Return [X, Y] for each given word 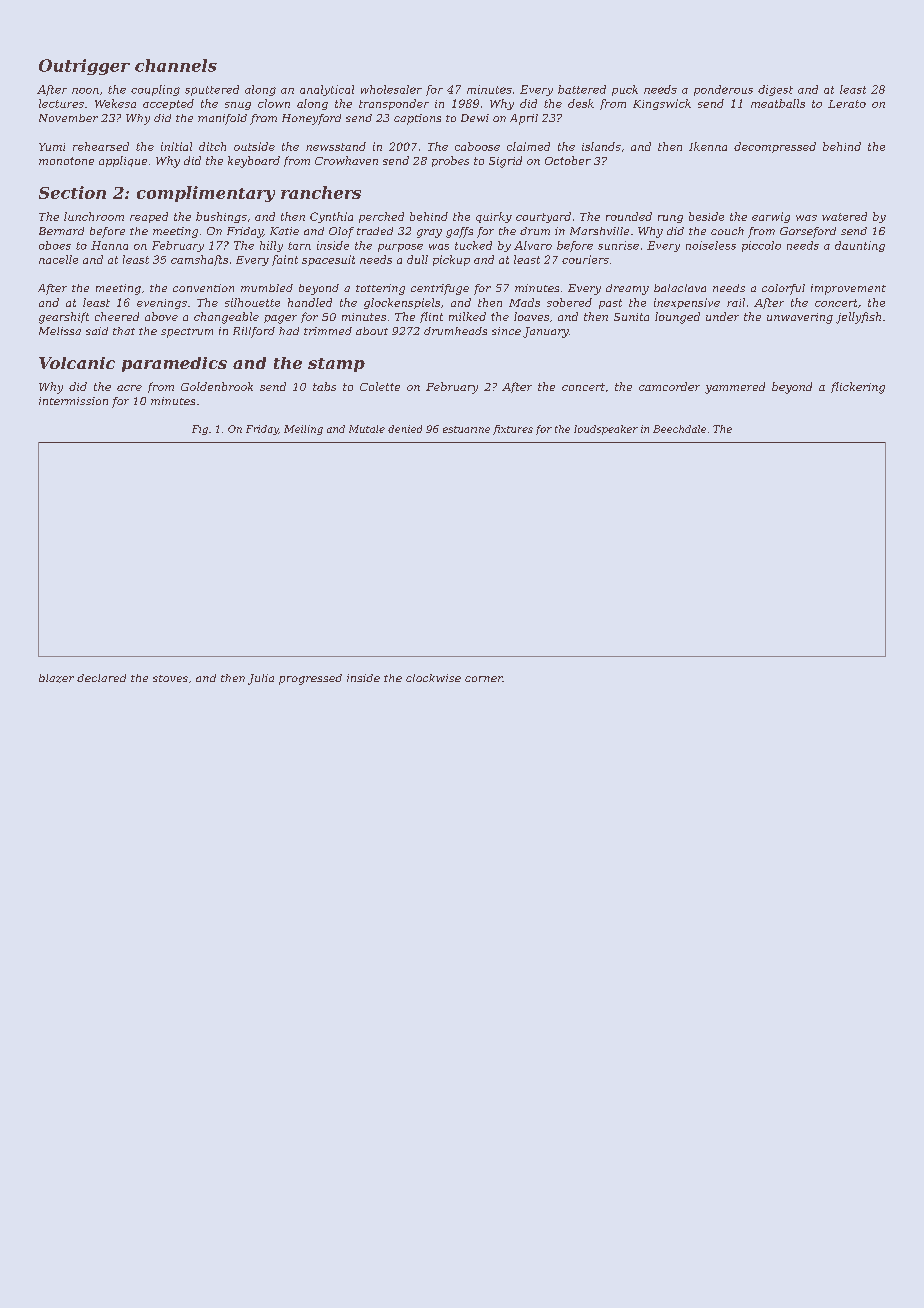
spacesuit [328, 260]
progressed [310, 679]
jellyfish [858, 318]
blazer [56, 678]
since [506, 331]
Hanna [109, 245]
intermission [73, 401]
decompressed [775, 147]
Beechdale [679, 429]
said [97, 331]
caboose [477, 146]
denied [405, 429]
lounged [677, 318]
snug [238, 106]
